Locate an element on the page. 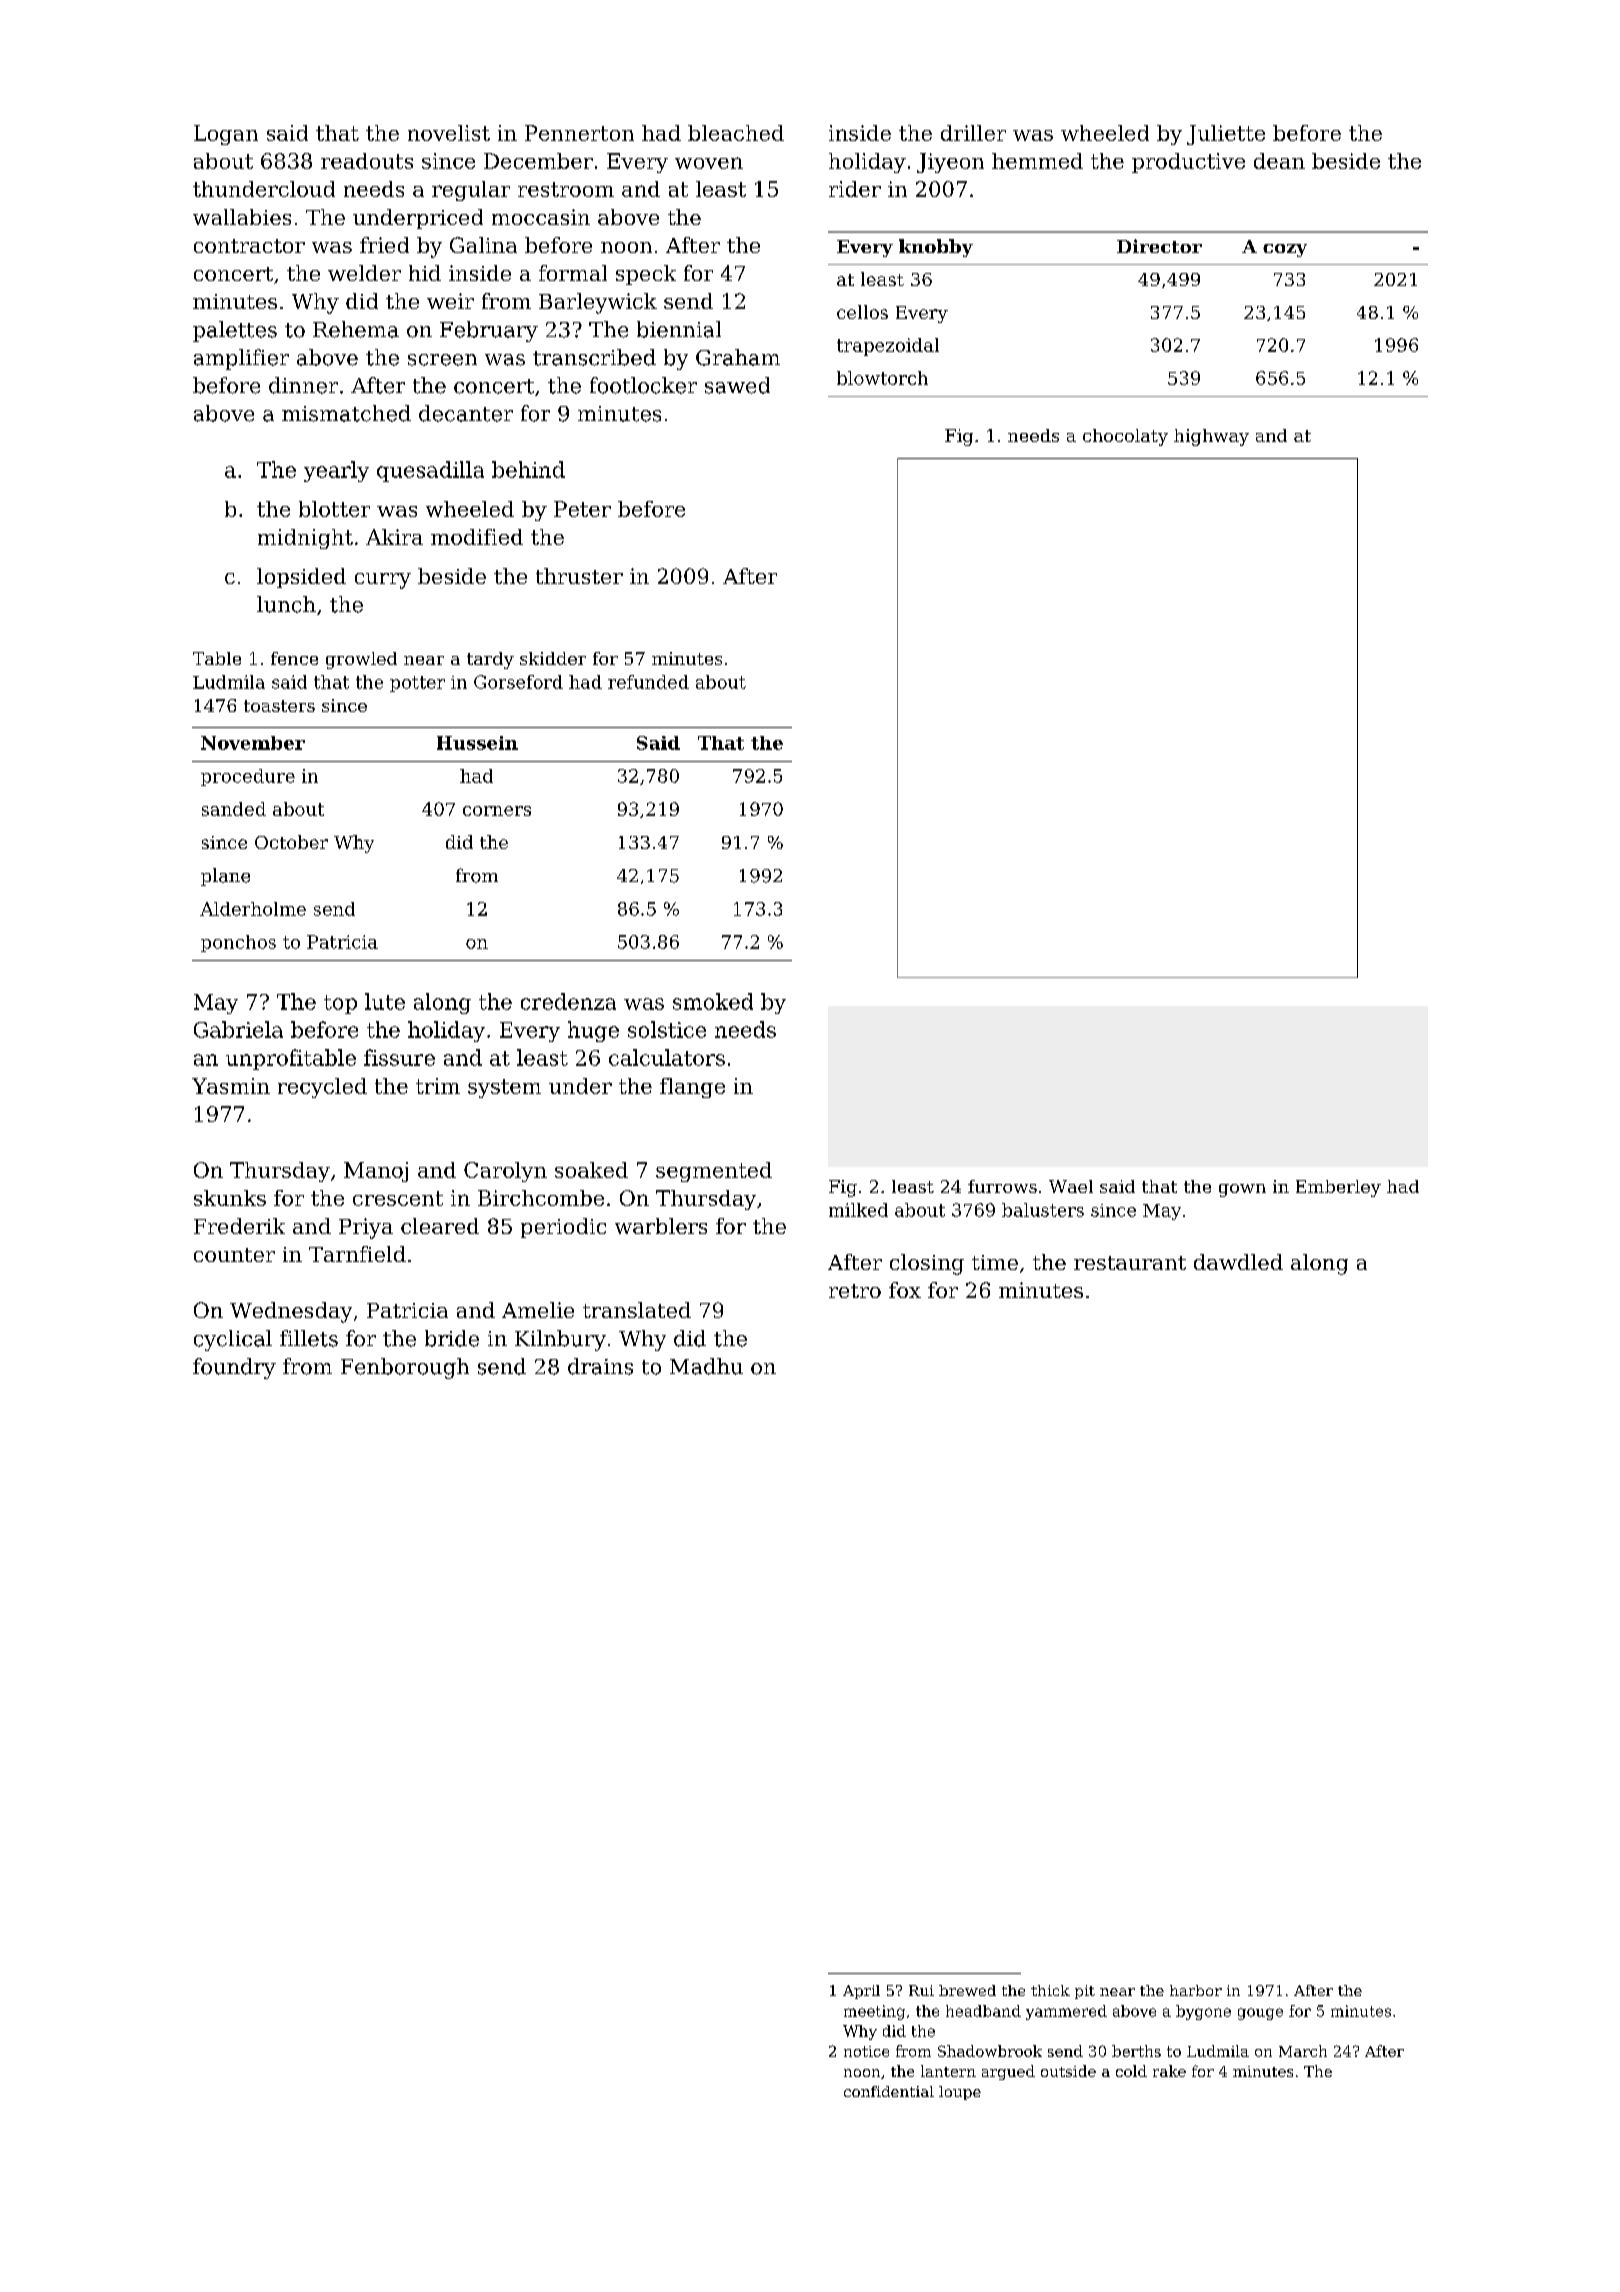 This image has height=2292, width=1620. plane is located at coordinates (225, 877).
